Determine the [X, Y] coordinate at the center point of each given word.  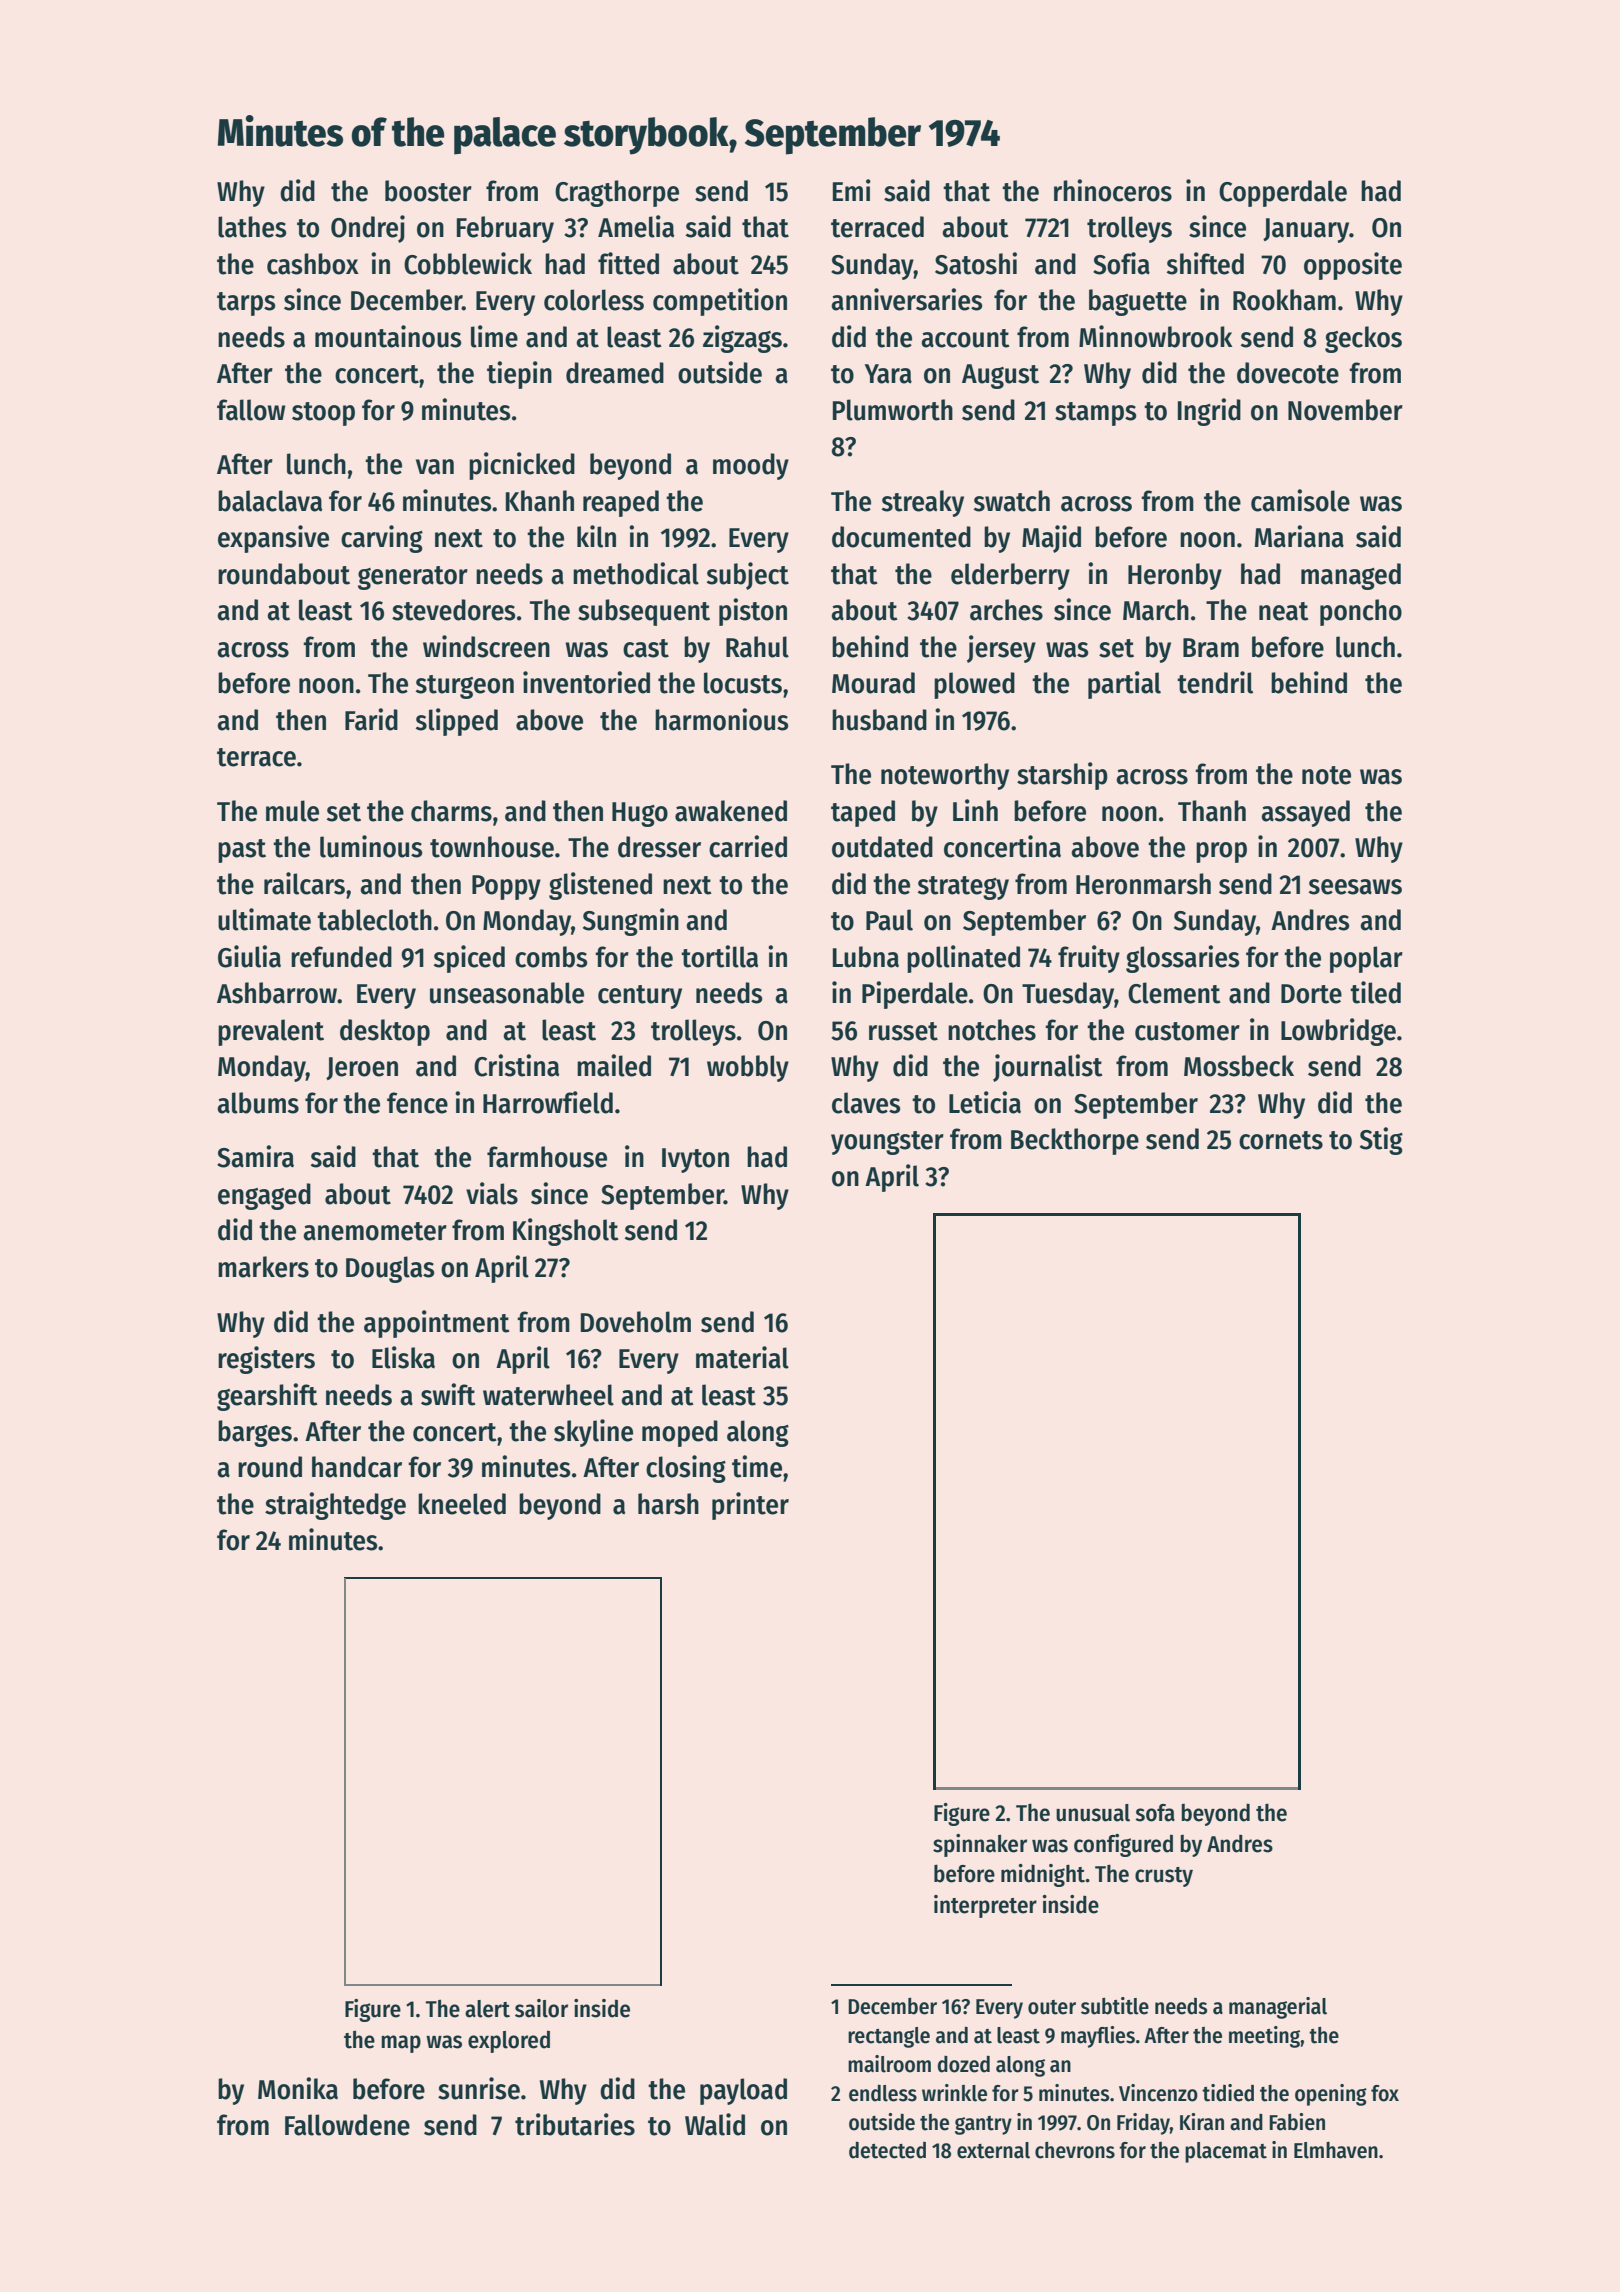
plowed [974, 685]
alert [487, 2009]
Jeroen [362, 1068]
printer [750, 1506]
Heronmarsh [1143, 884]
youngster [887, 1143]
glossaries [1182, 959]
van [435, 467]
